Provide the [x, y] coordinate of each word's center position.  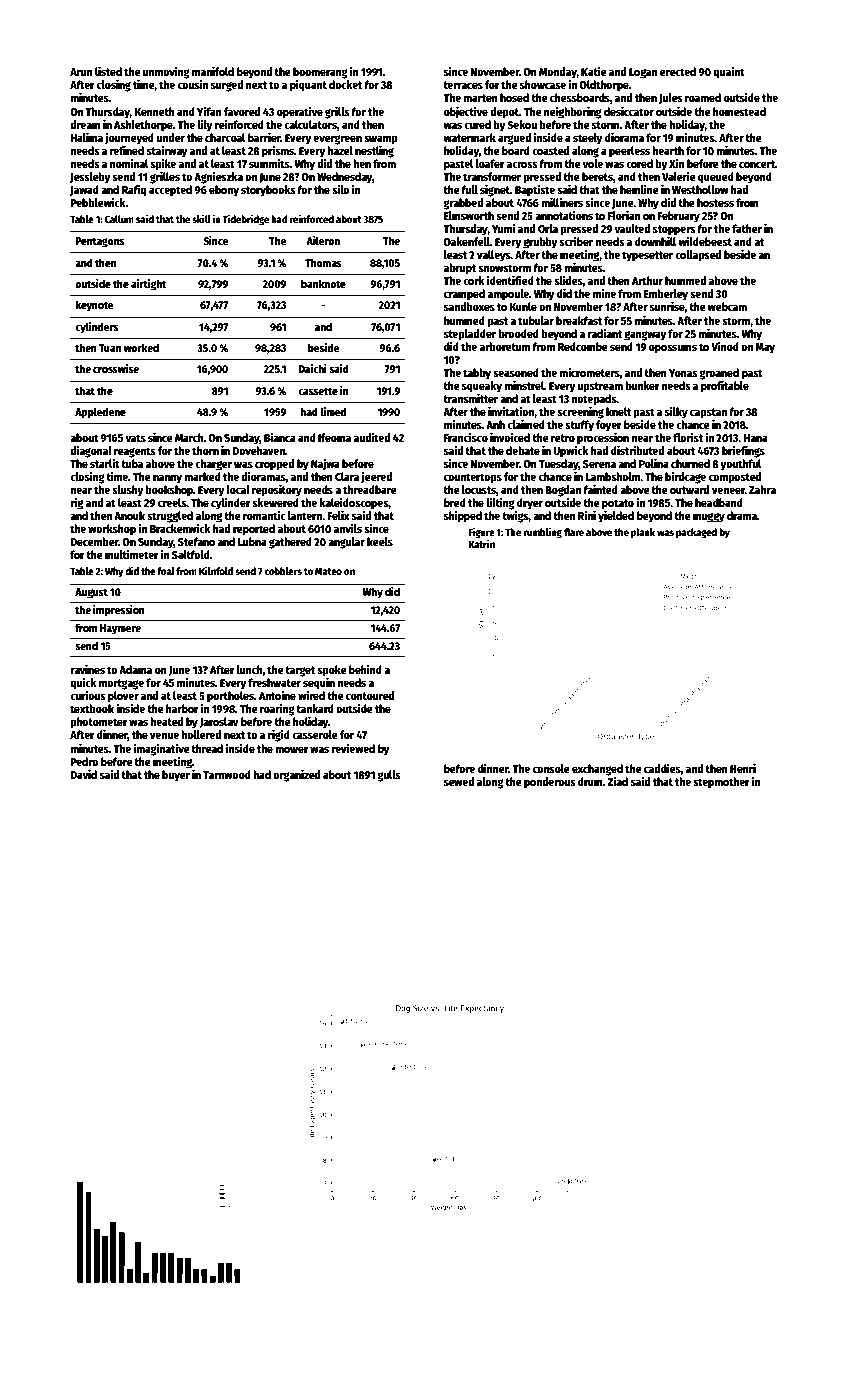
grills [337, 112]
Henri [743, 768]
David [84, 774]
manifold [213, 71]
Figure [481, 533]
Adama [135, 669]
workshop [112, 530]
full [469, 189]
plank [643, 533]
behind [365, 669]
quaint [729, 73]
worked [141, 347]
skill [201, 218]
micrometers [589, 372]
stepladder [470, 335]
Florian [624, 215]
